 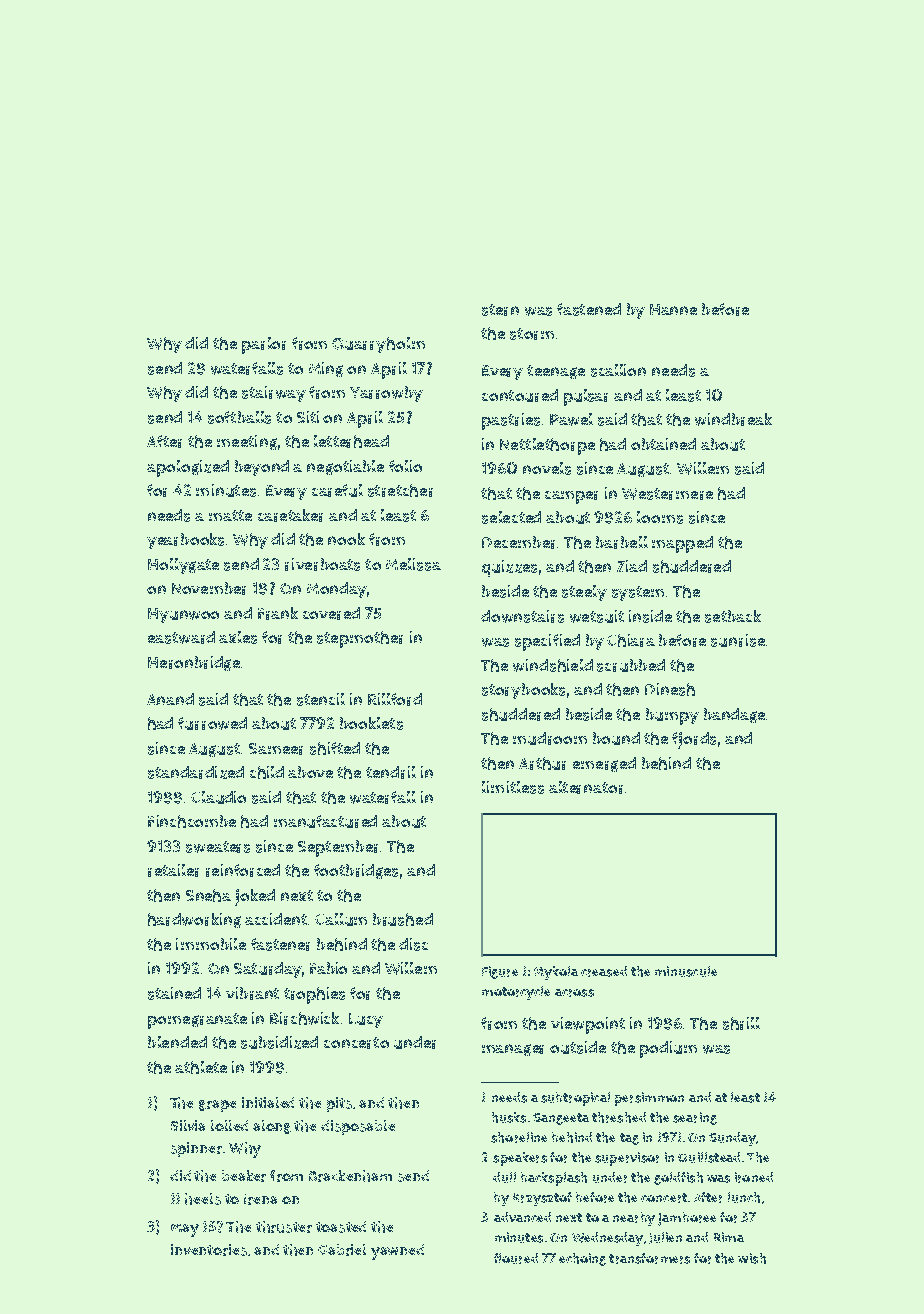 I want to click on transformers, so click(x=649, y=1258).
